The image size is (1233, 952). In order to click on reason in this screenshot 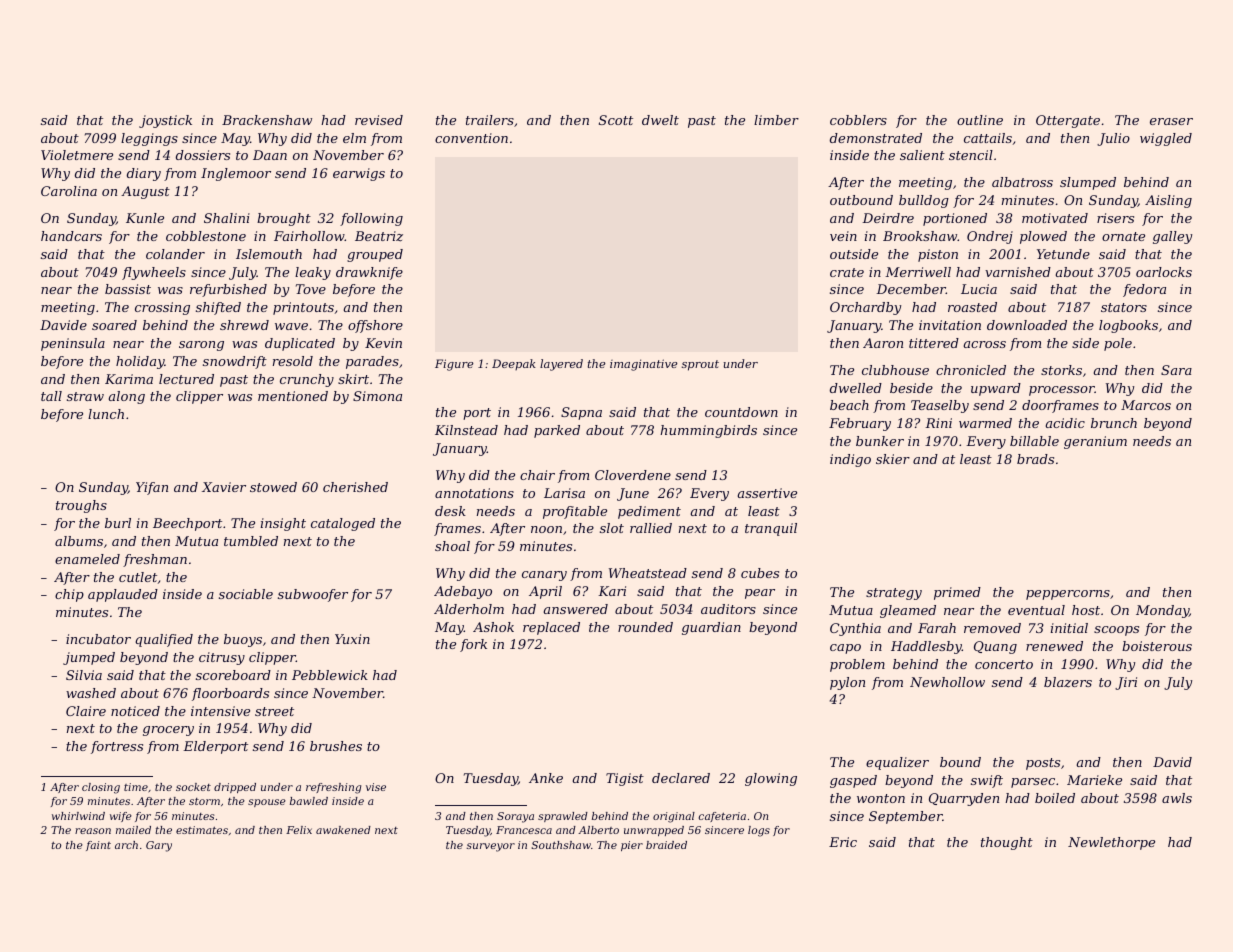, I will do `click(93, 831)`.
